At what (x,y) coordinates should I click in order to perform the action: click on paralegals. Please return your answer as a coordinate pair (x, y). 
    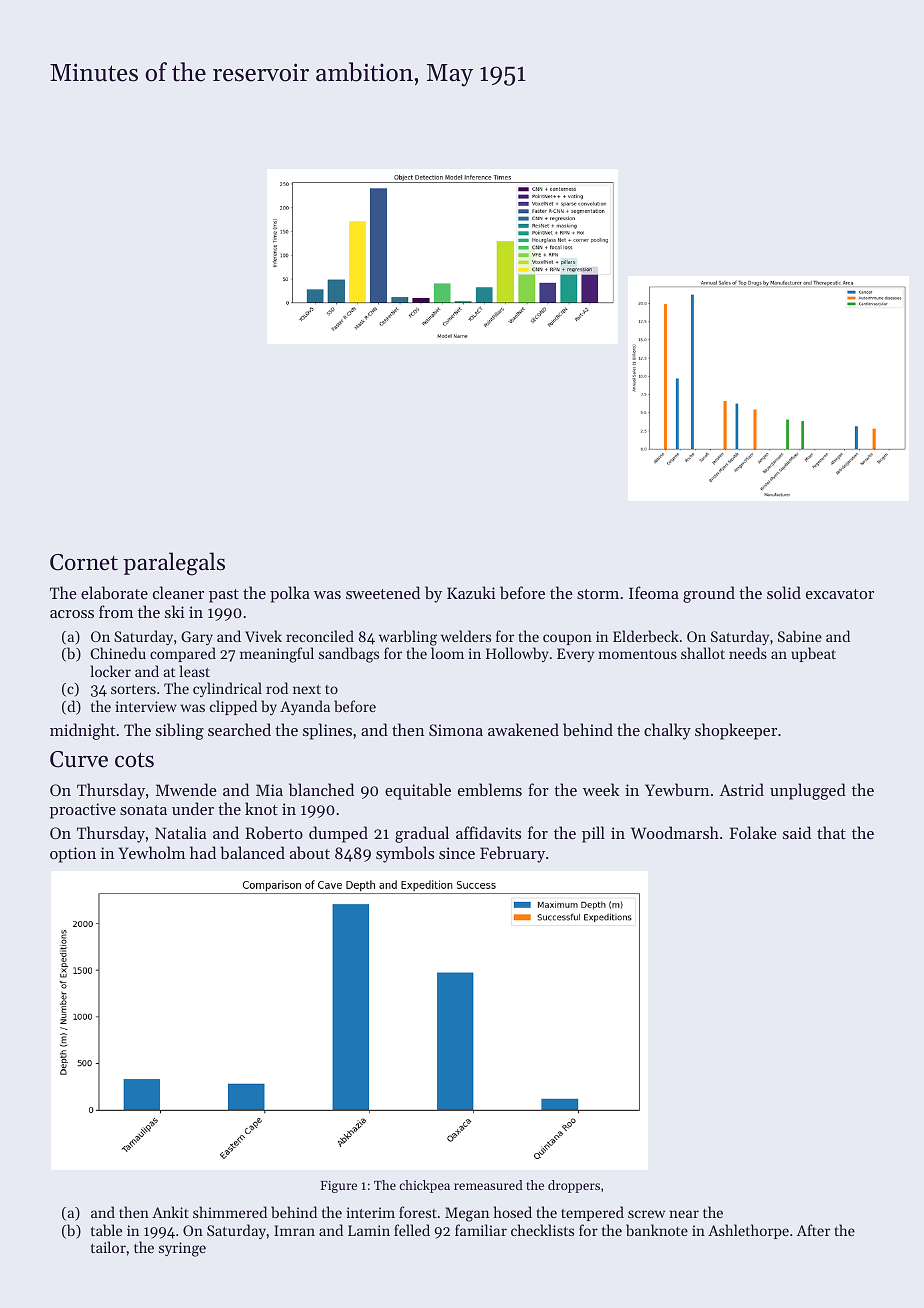
    Looking at the image, I should click on (174, 564).
